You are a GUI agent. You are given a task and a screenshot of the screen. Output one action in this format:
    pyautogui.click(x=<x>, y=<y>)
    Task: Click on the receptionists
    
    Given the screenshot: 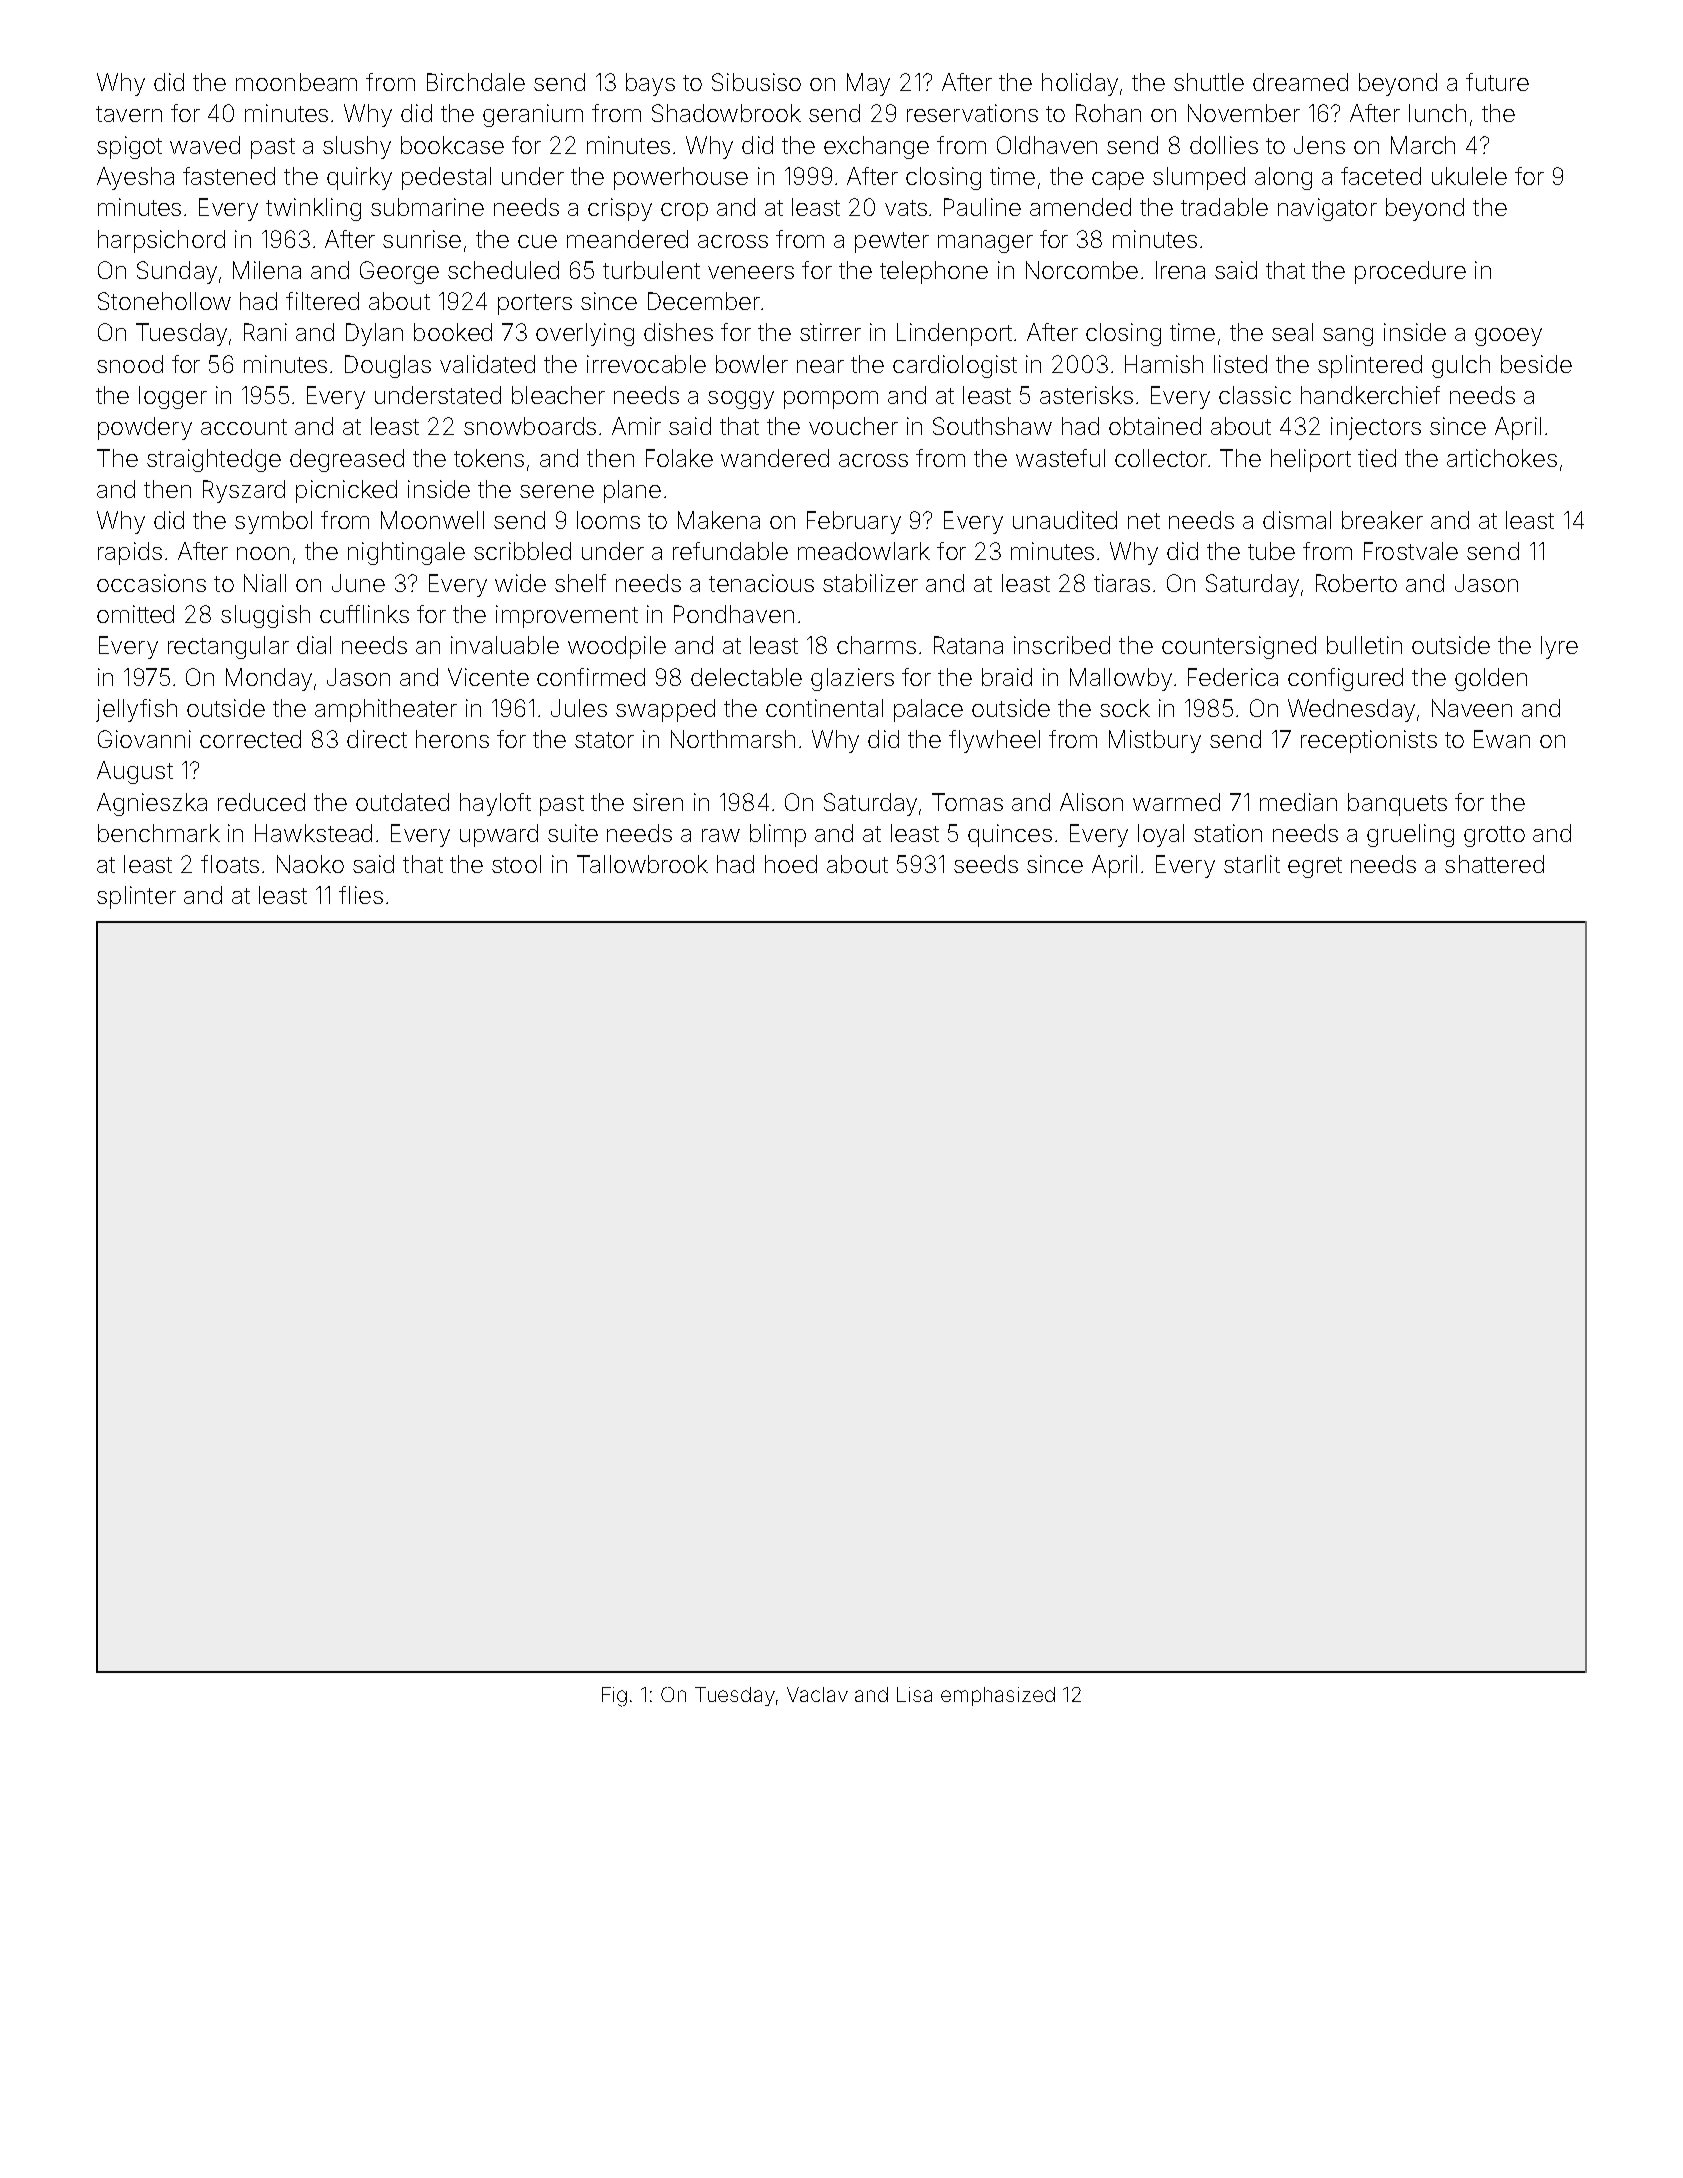 What is the action you would take?
    pyautogui.click(x=1369, y=741)
